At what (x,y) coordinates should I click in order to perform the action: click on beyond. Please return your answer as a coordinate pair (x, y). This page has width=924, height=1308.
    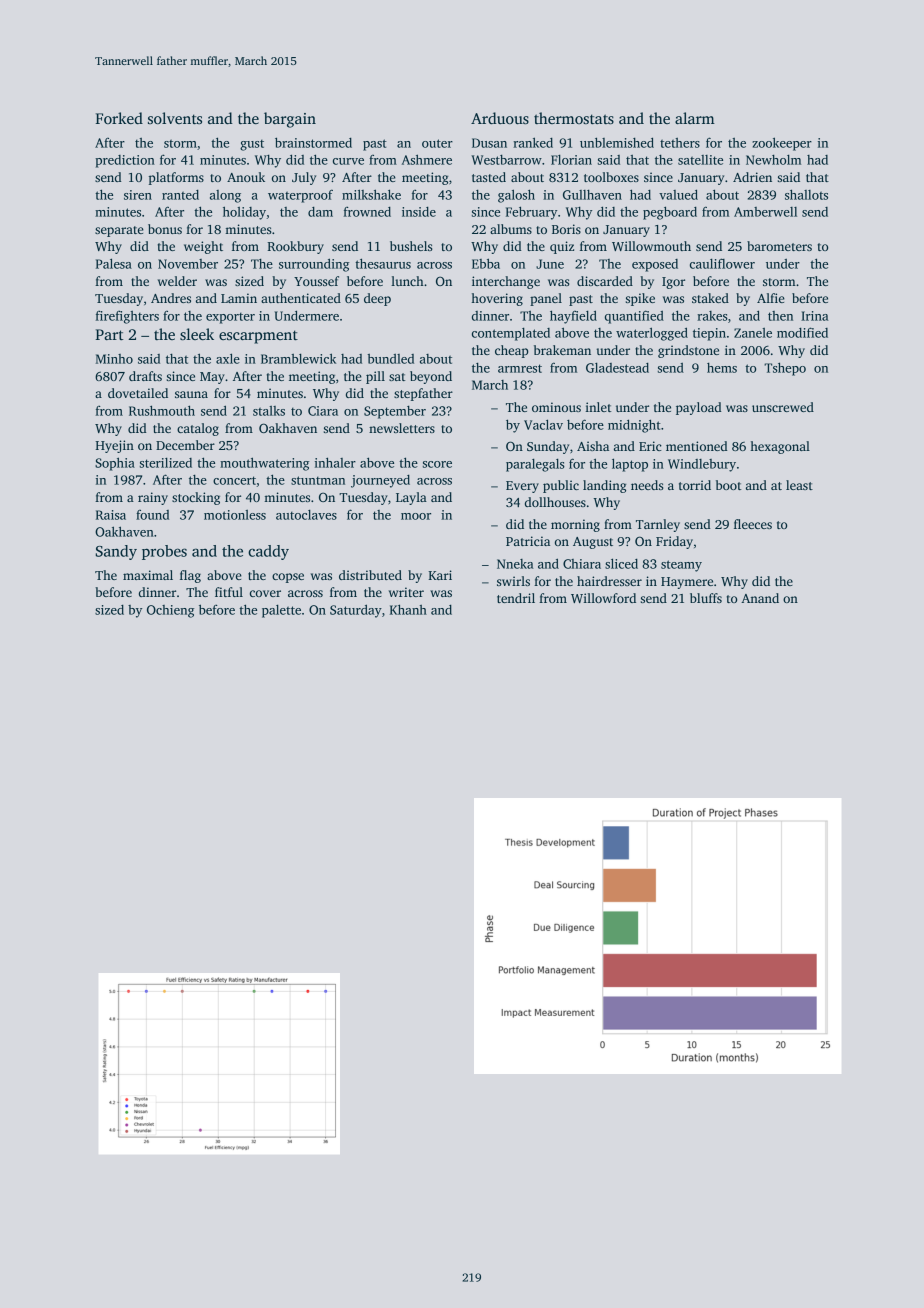
    Looking at the image, I should click on (431, 377).
